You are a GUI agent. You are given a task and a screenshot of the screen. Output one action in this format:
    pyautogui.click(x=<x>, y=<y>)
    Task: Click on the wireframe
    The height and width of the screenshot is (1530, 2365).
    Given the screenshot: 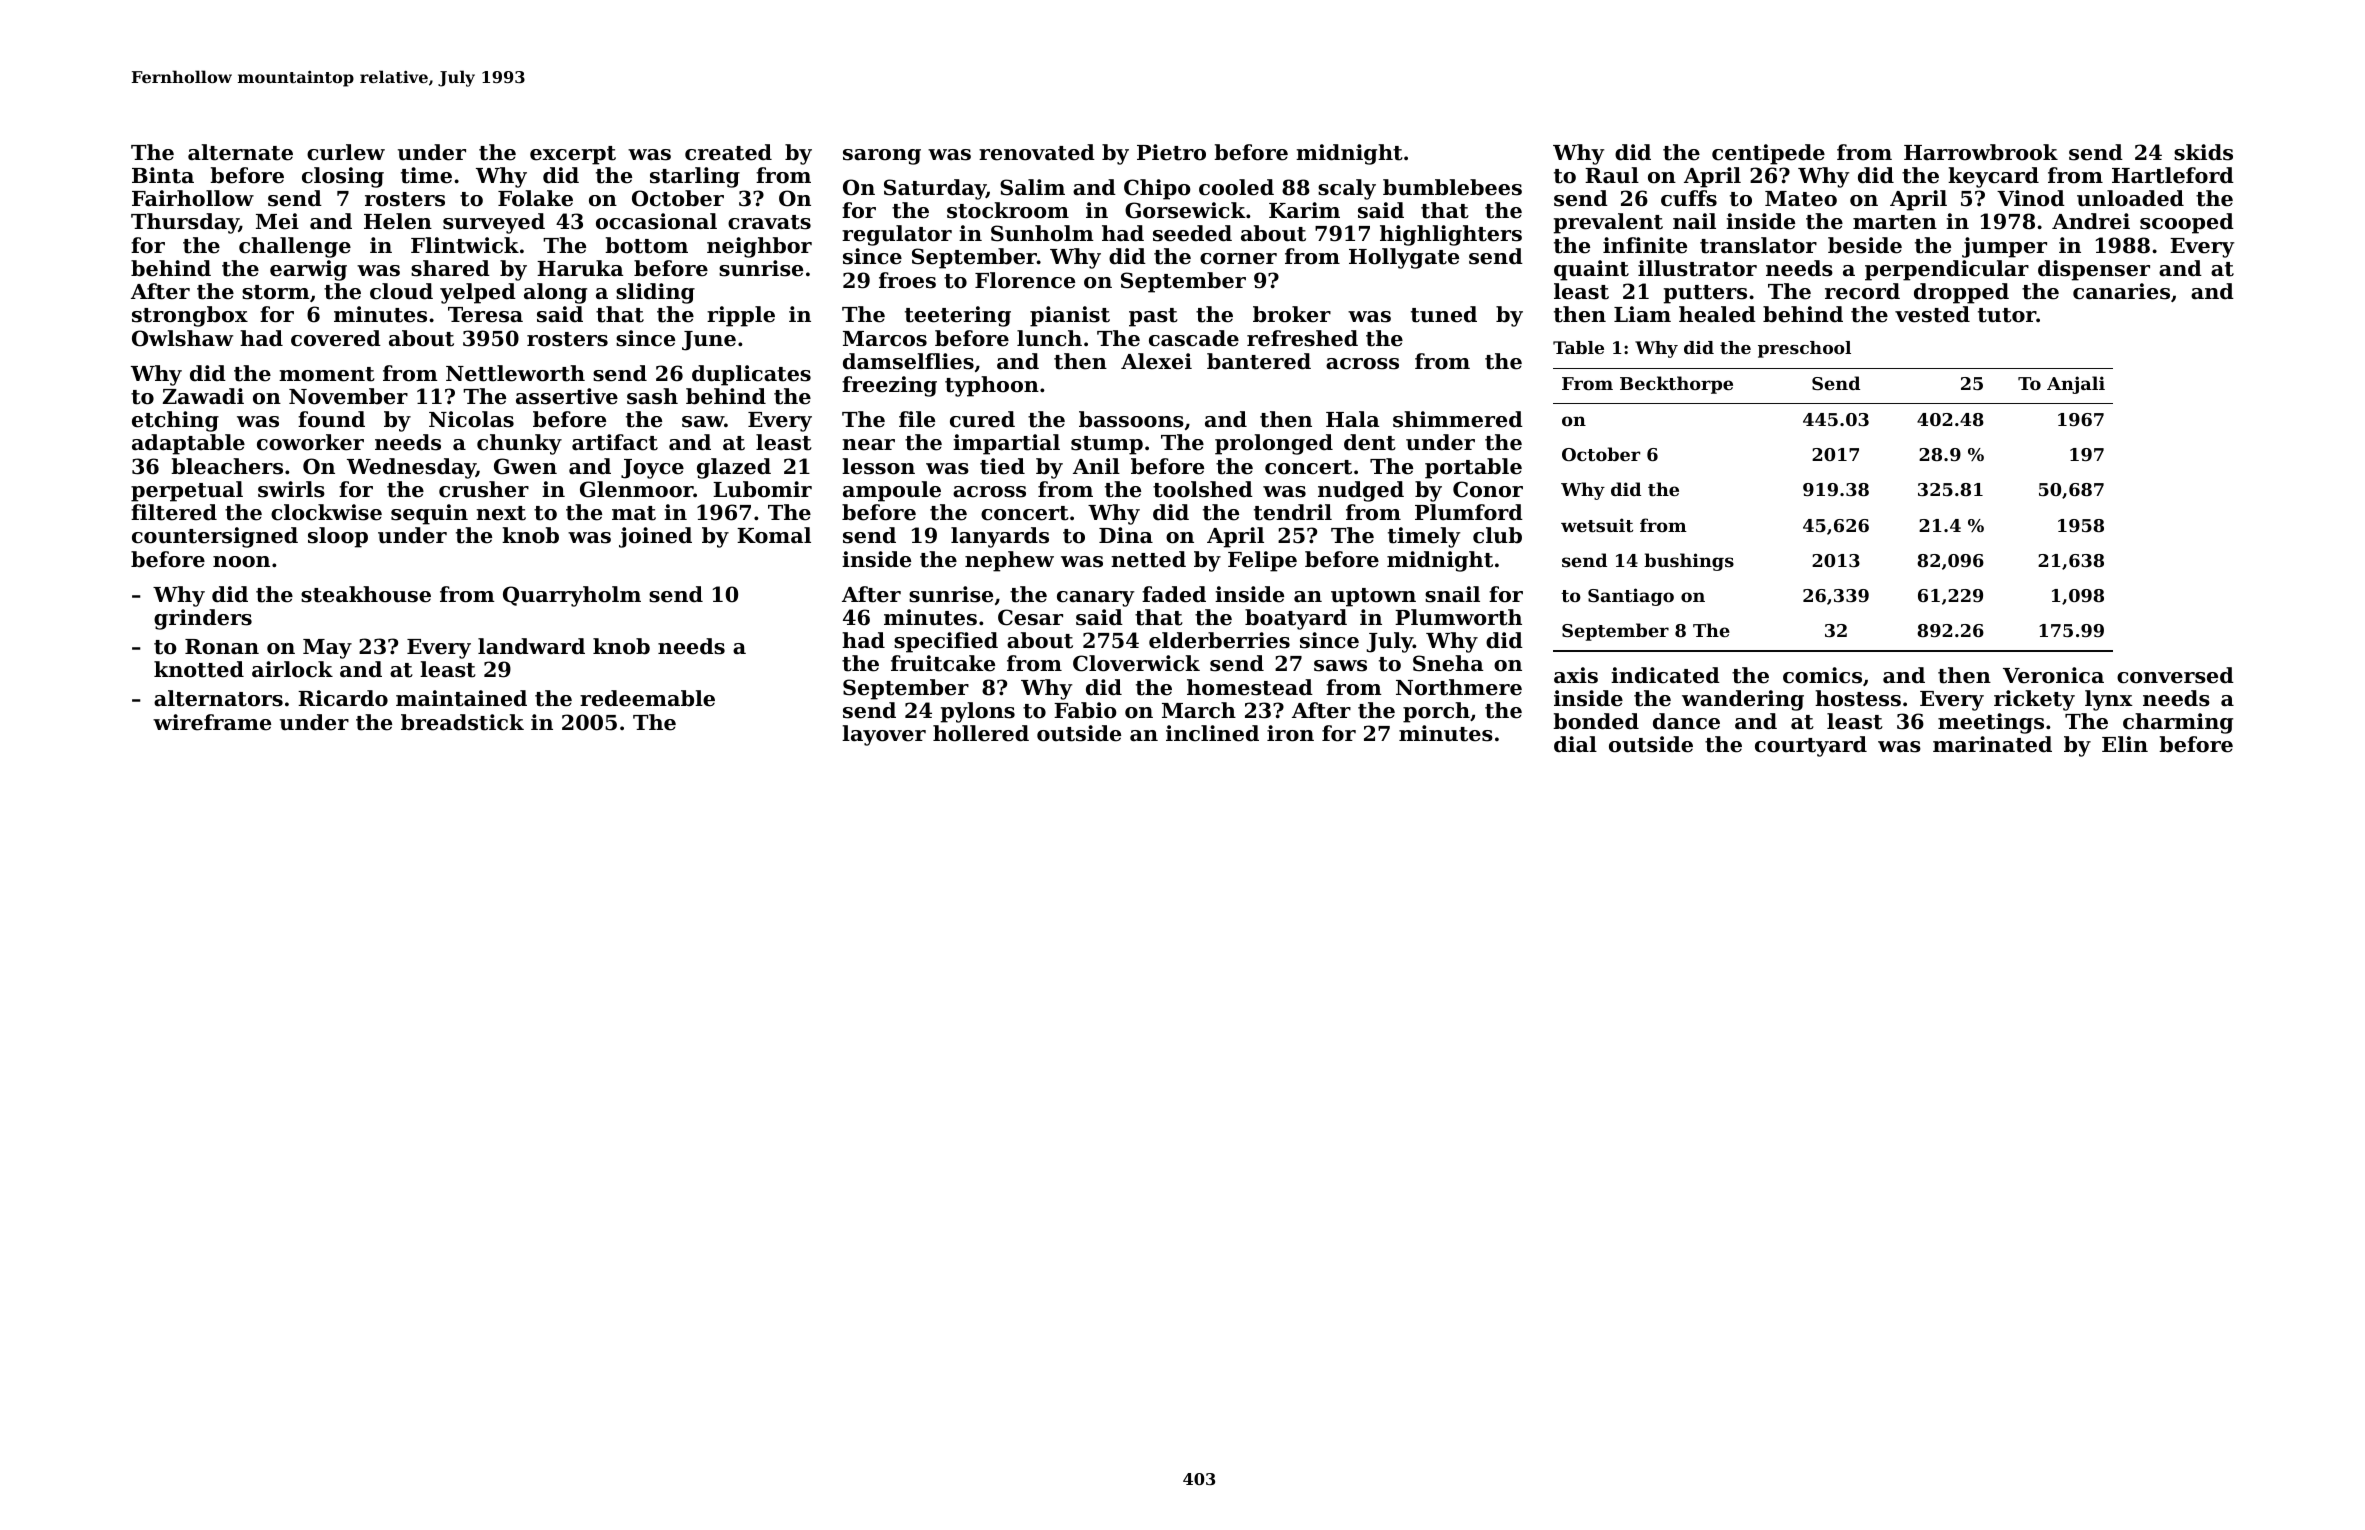 What is the action you would take?
    pyautogui.click(x=212, y=722)
